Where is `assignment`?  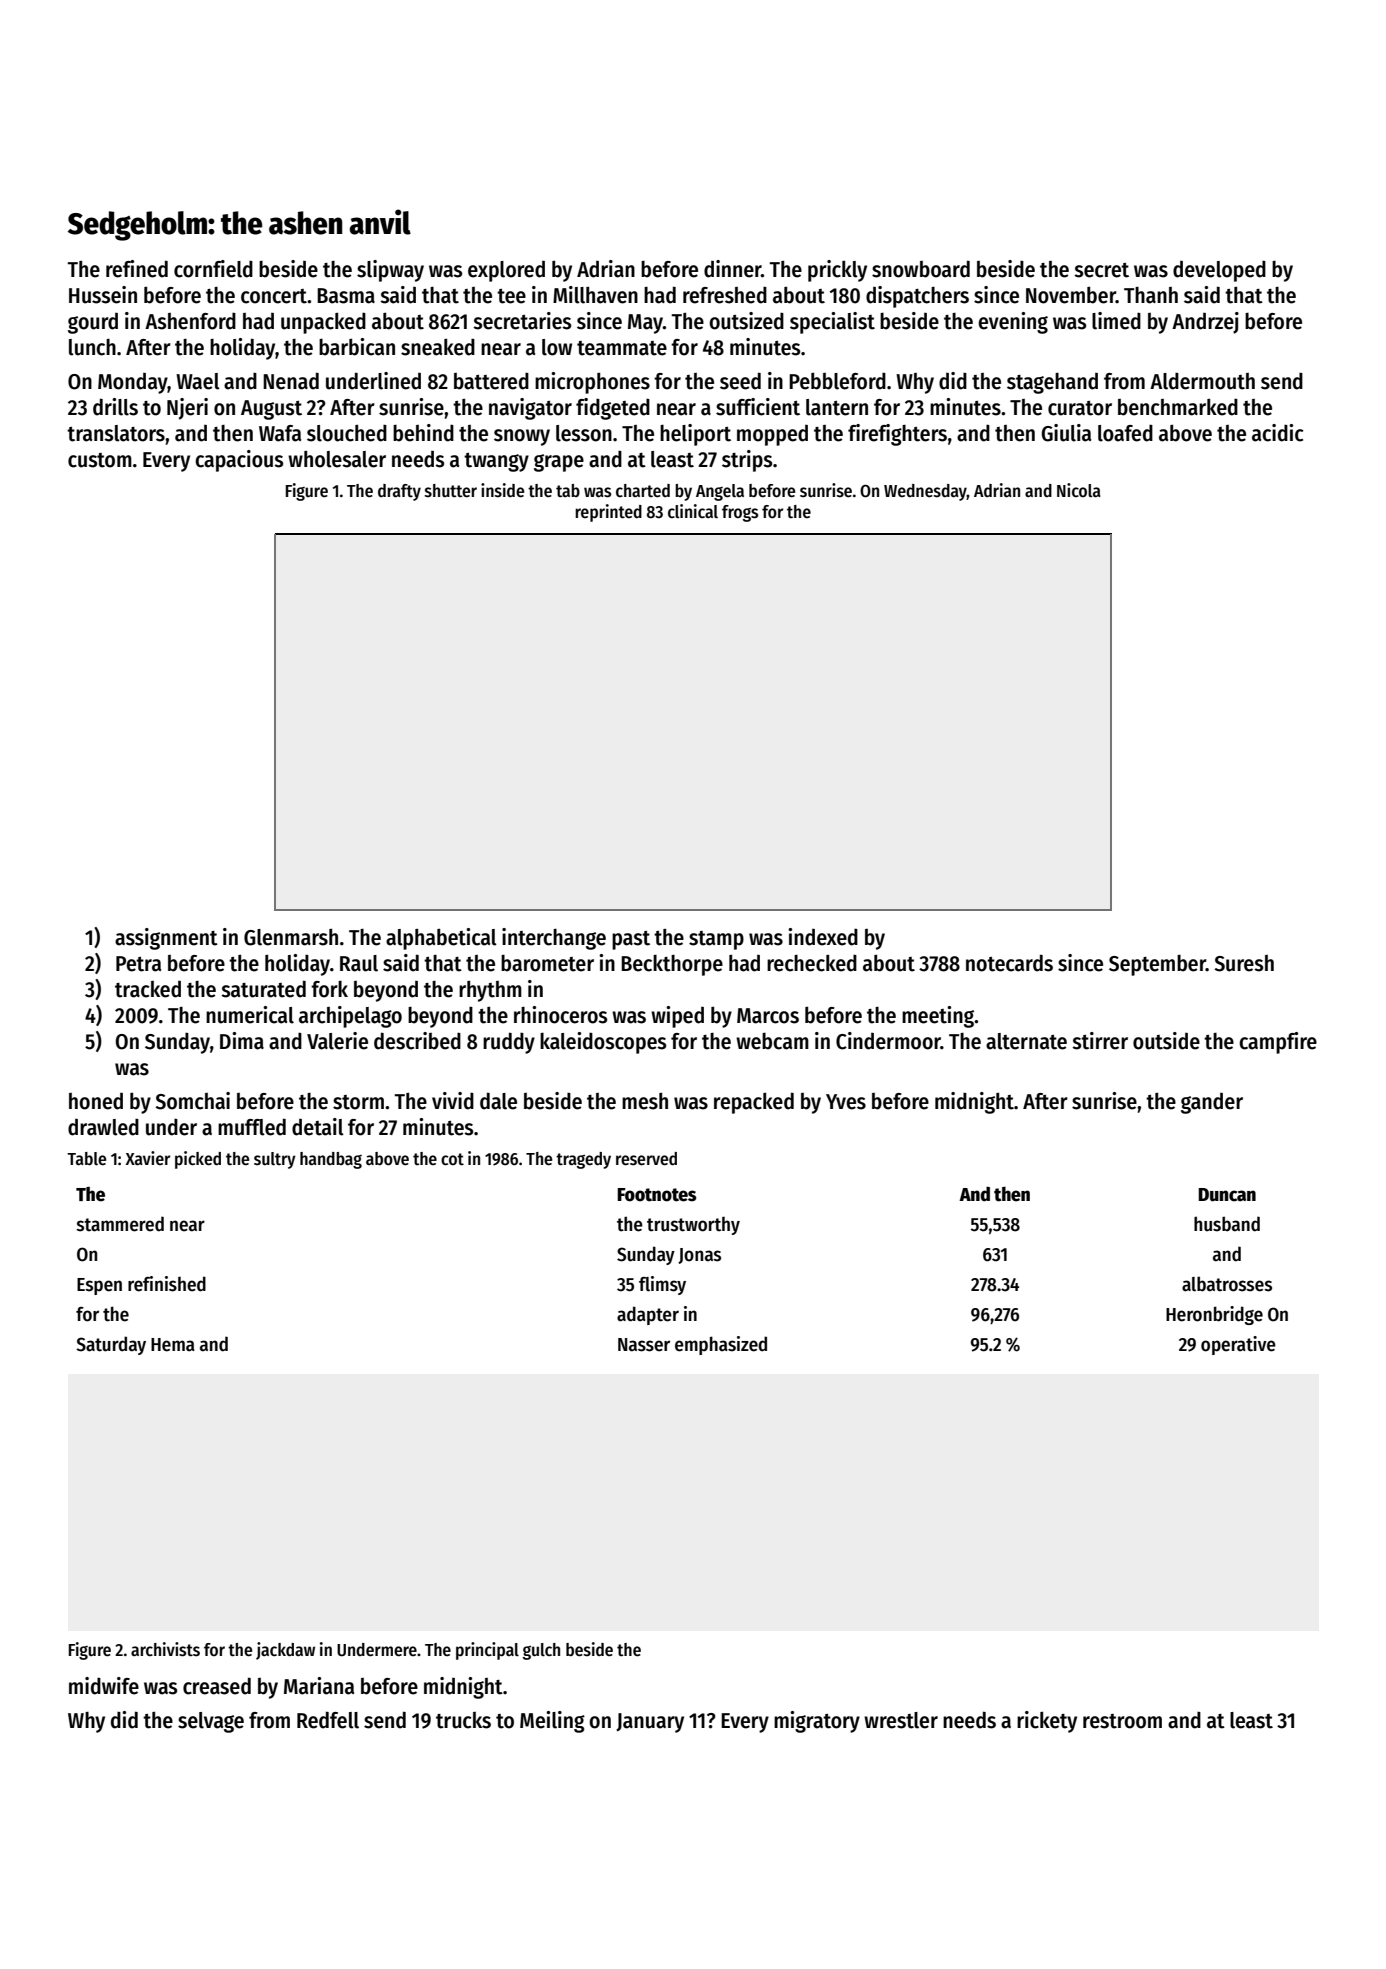 assignment is located at coordinates (166, 939).
